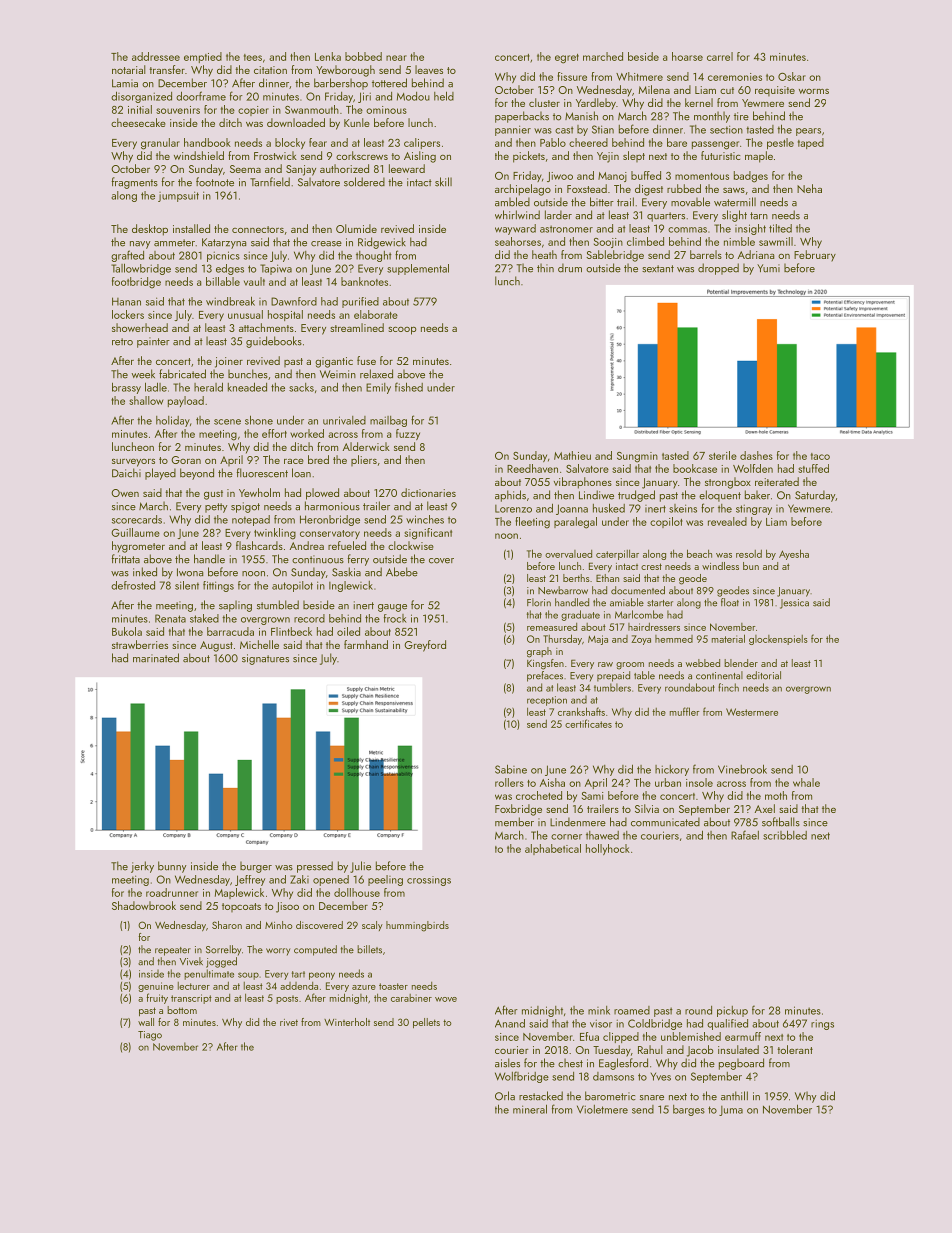  I want to click on Tiago, so click(150, 1036).
